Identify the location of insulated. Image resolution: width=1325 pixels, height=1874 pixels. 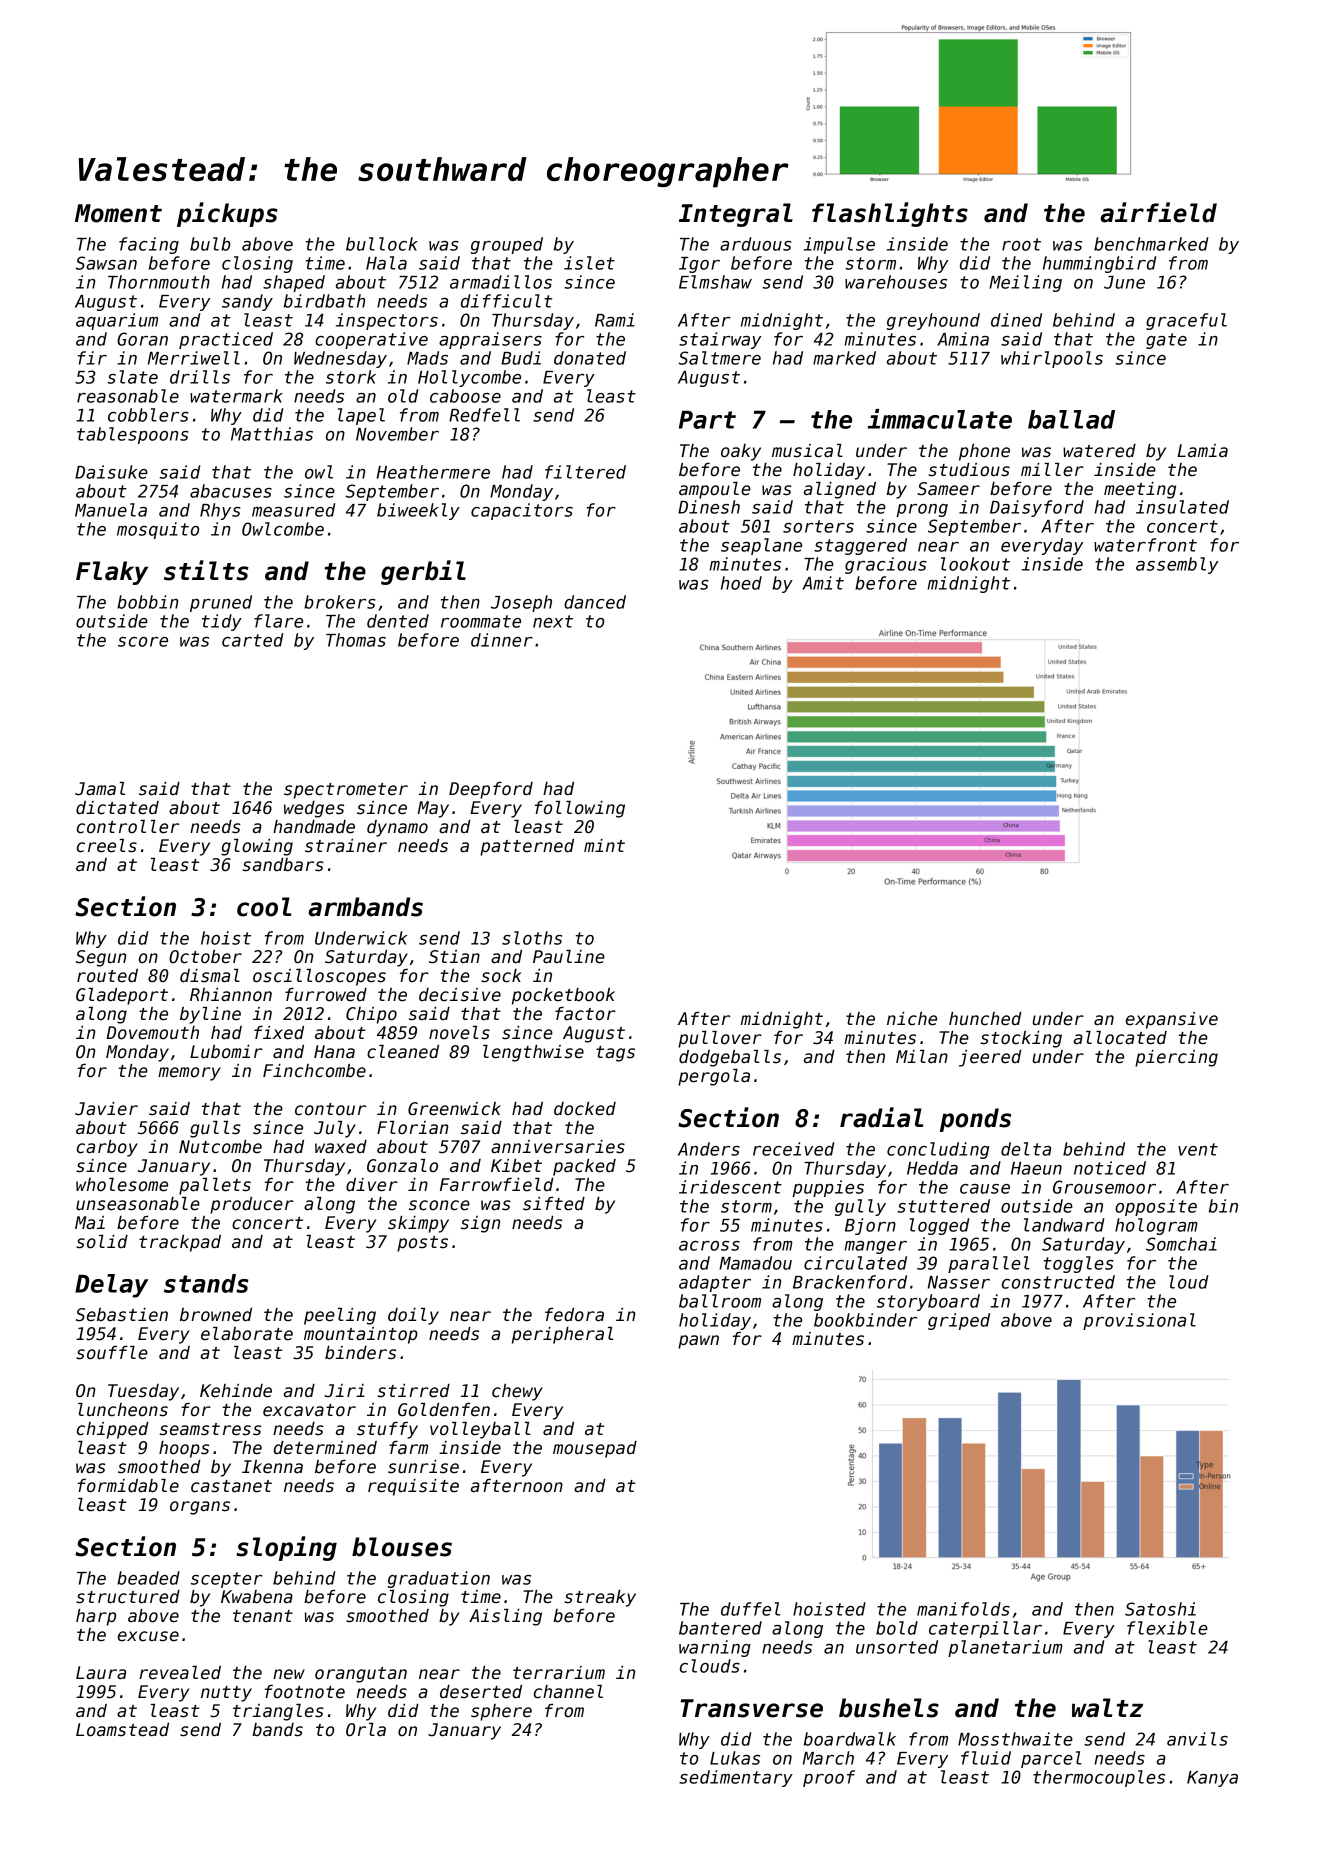
(1182, 507).
